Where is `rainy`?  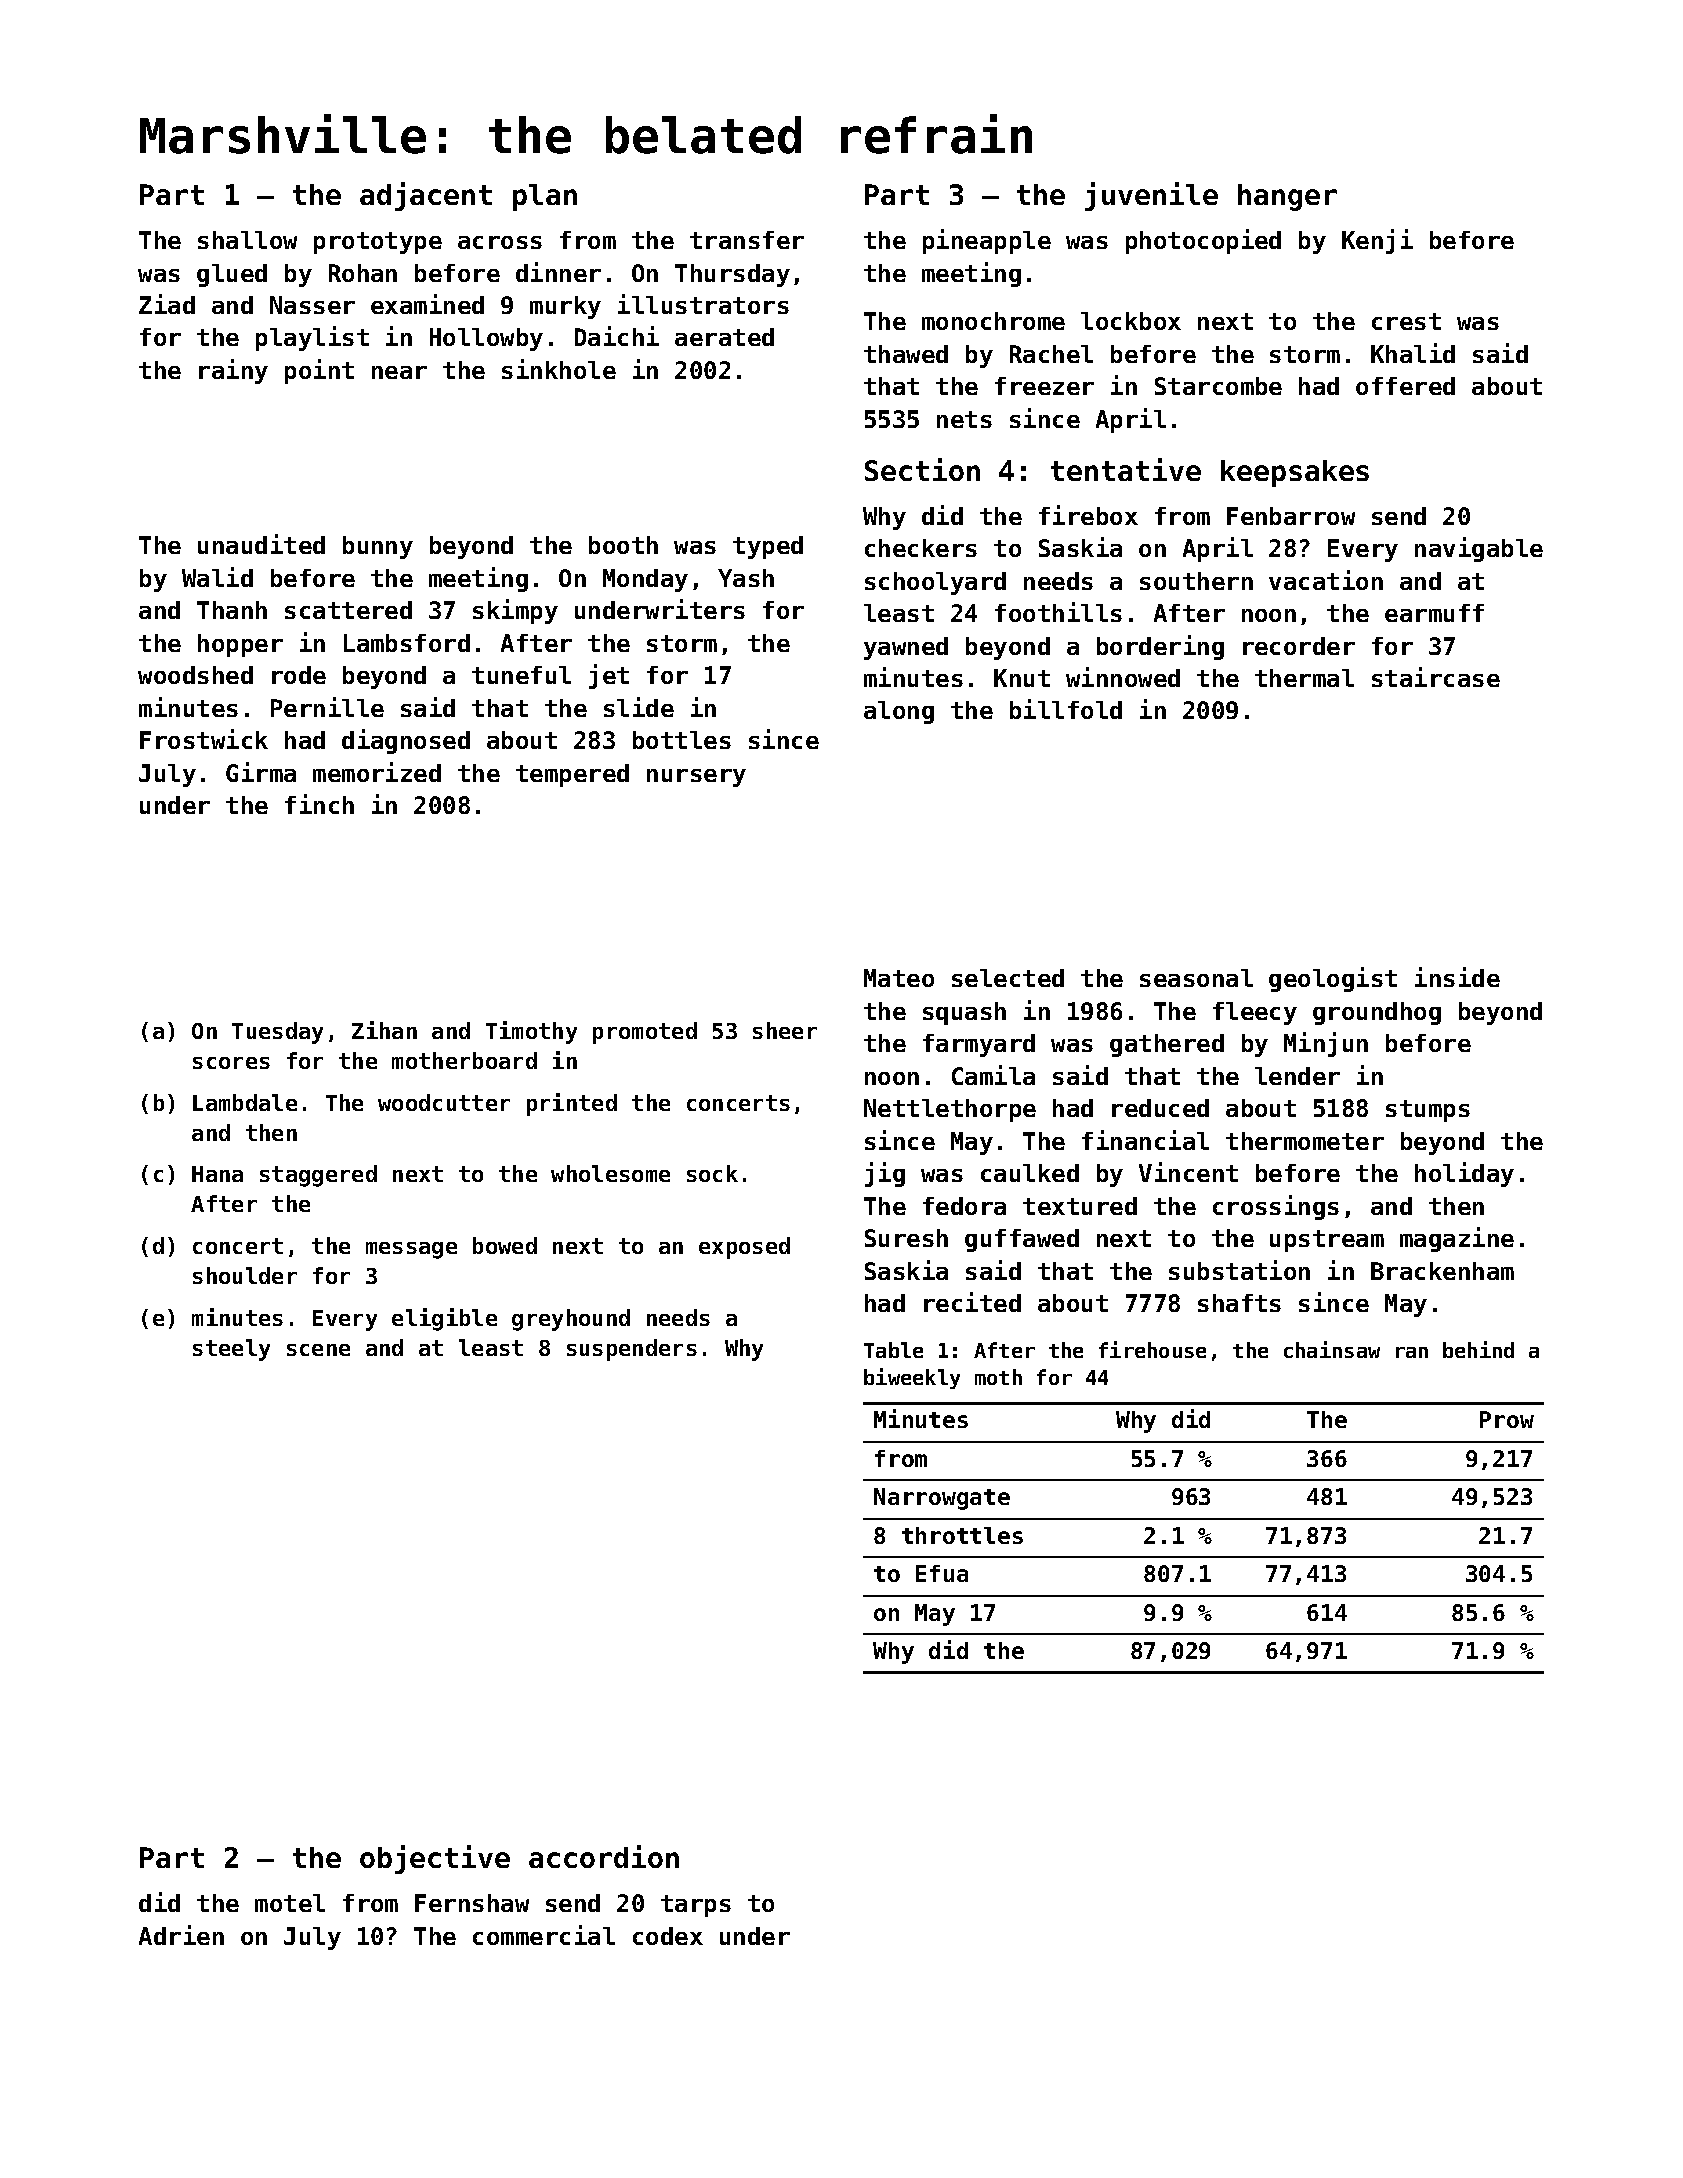
rainy is located at coordinates (233, 371).
